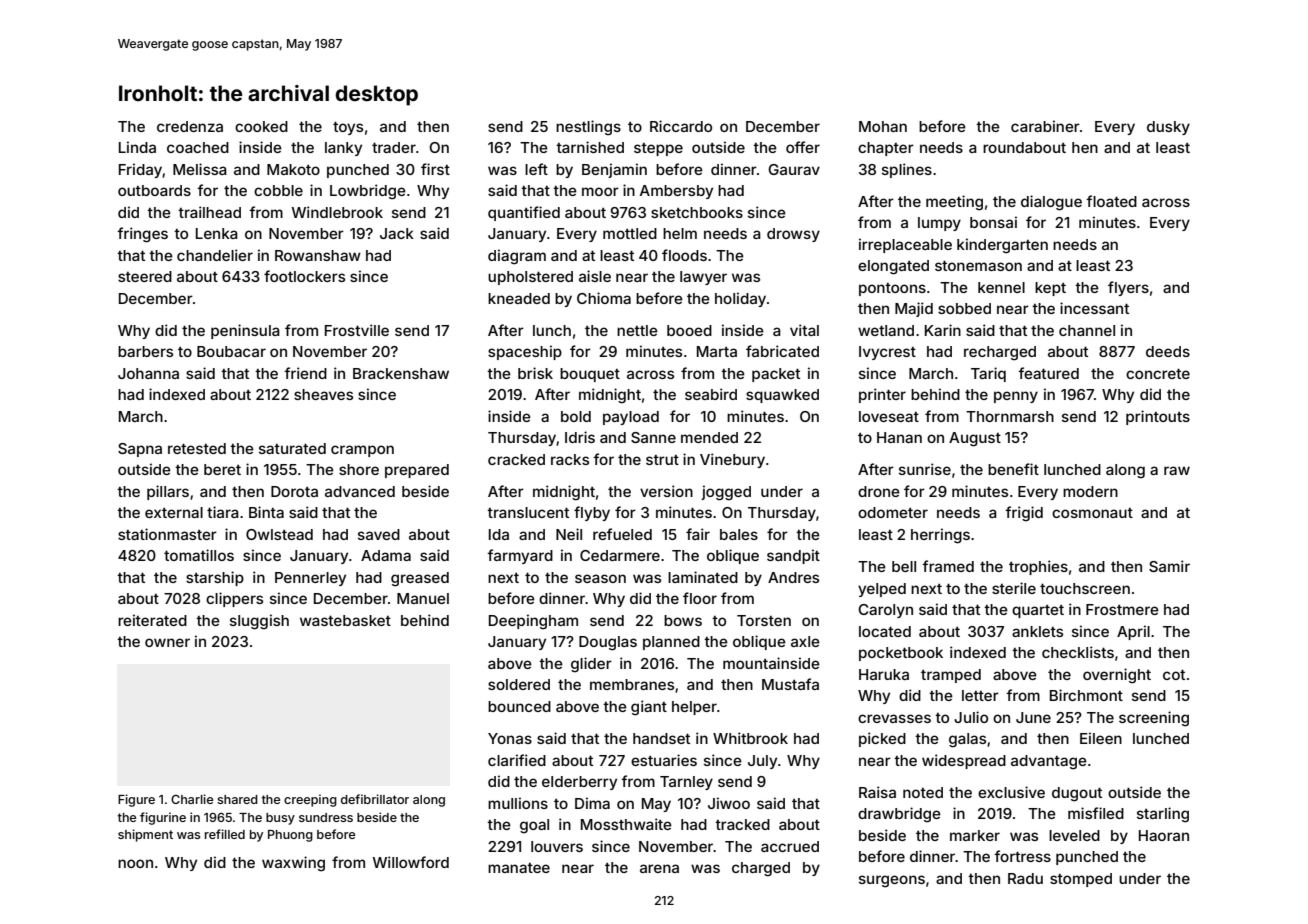 The image size is (1308, 924). Describe the element at coordinates (570, 459) in the screenshot. I see `racks` at that location.
